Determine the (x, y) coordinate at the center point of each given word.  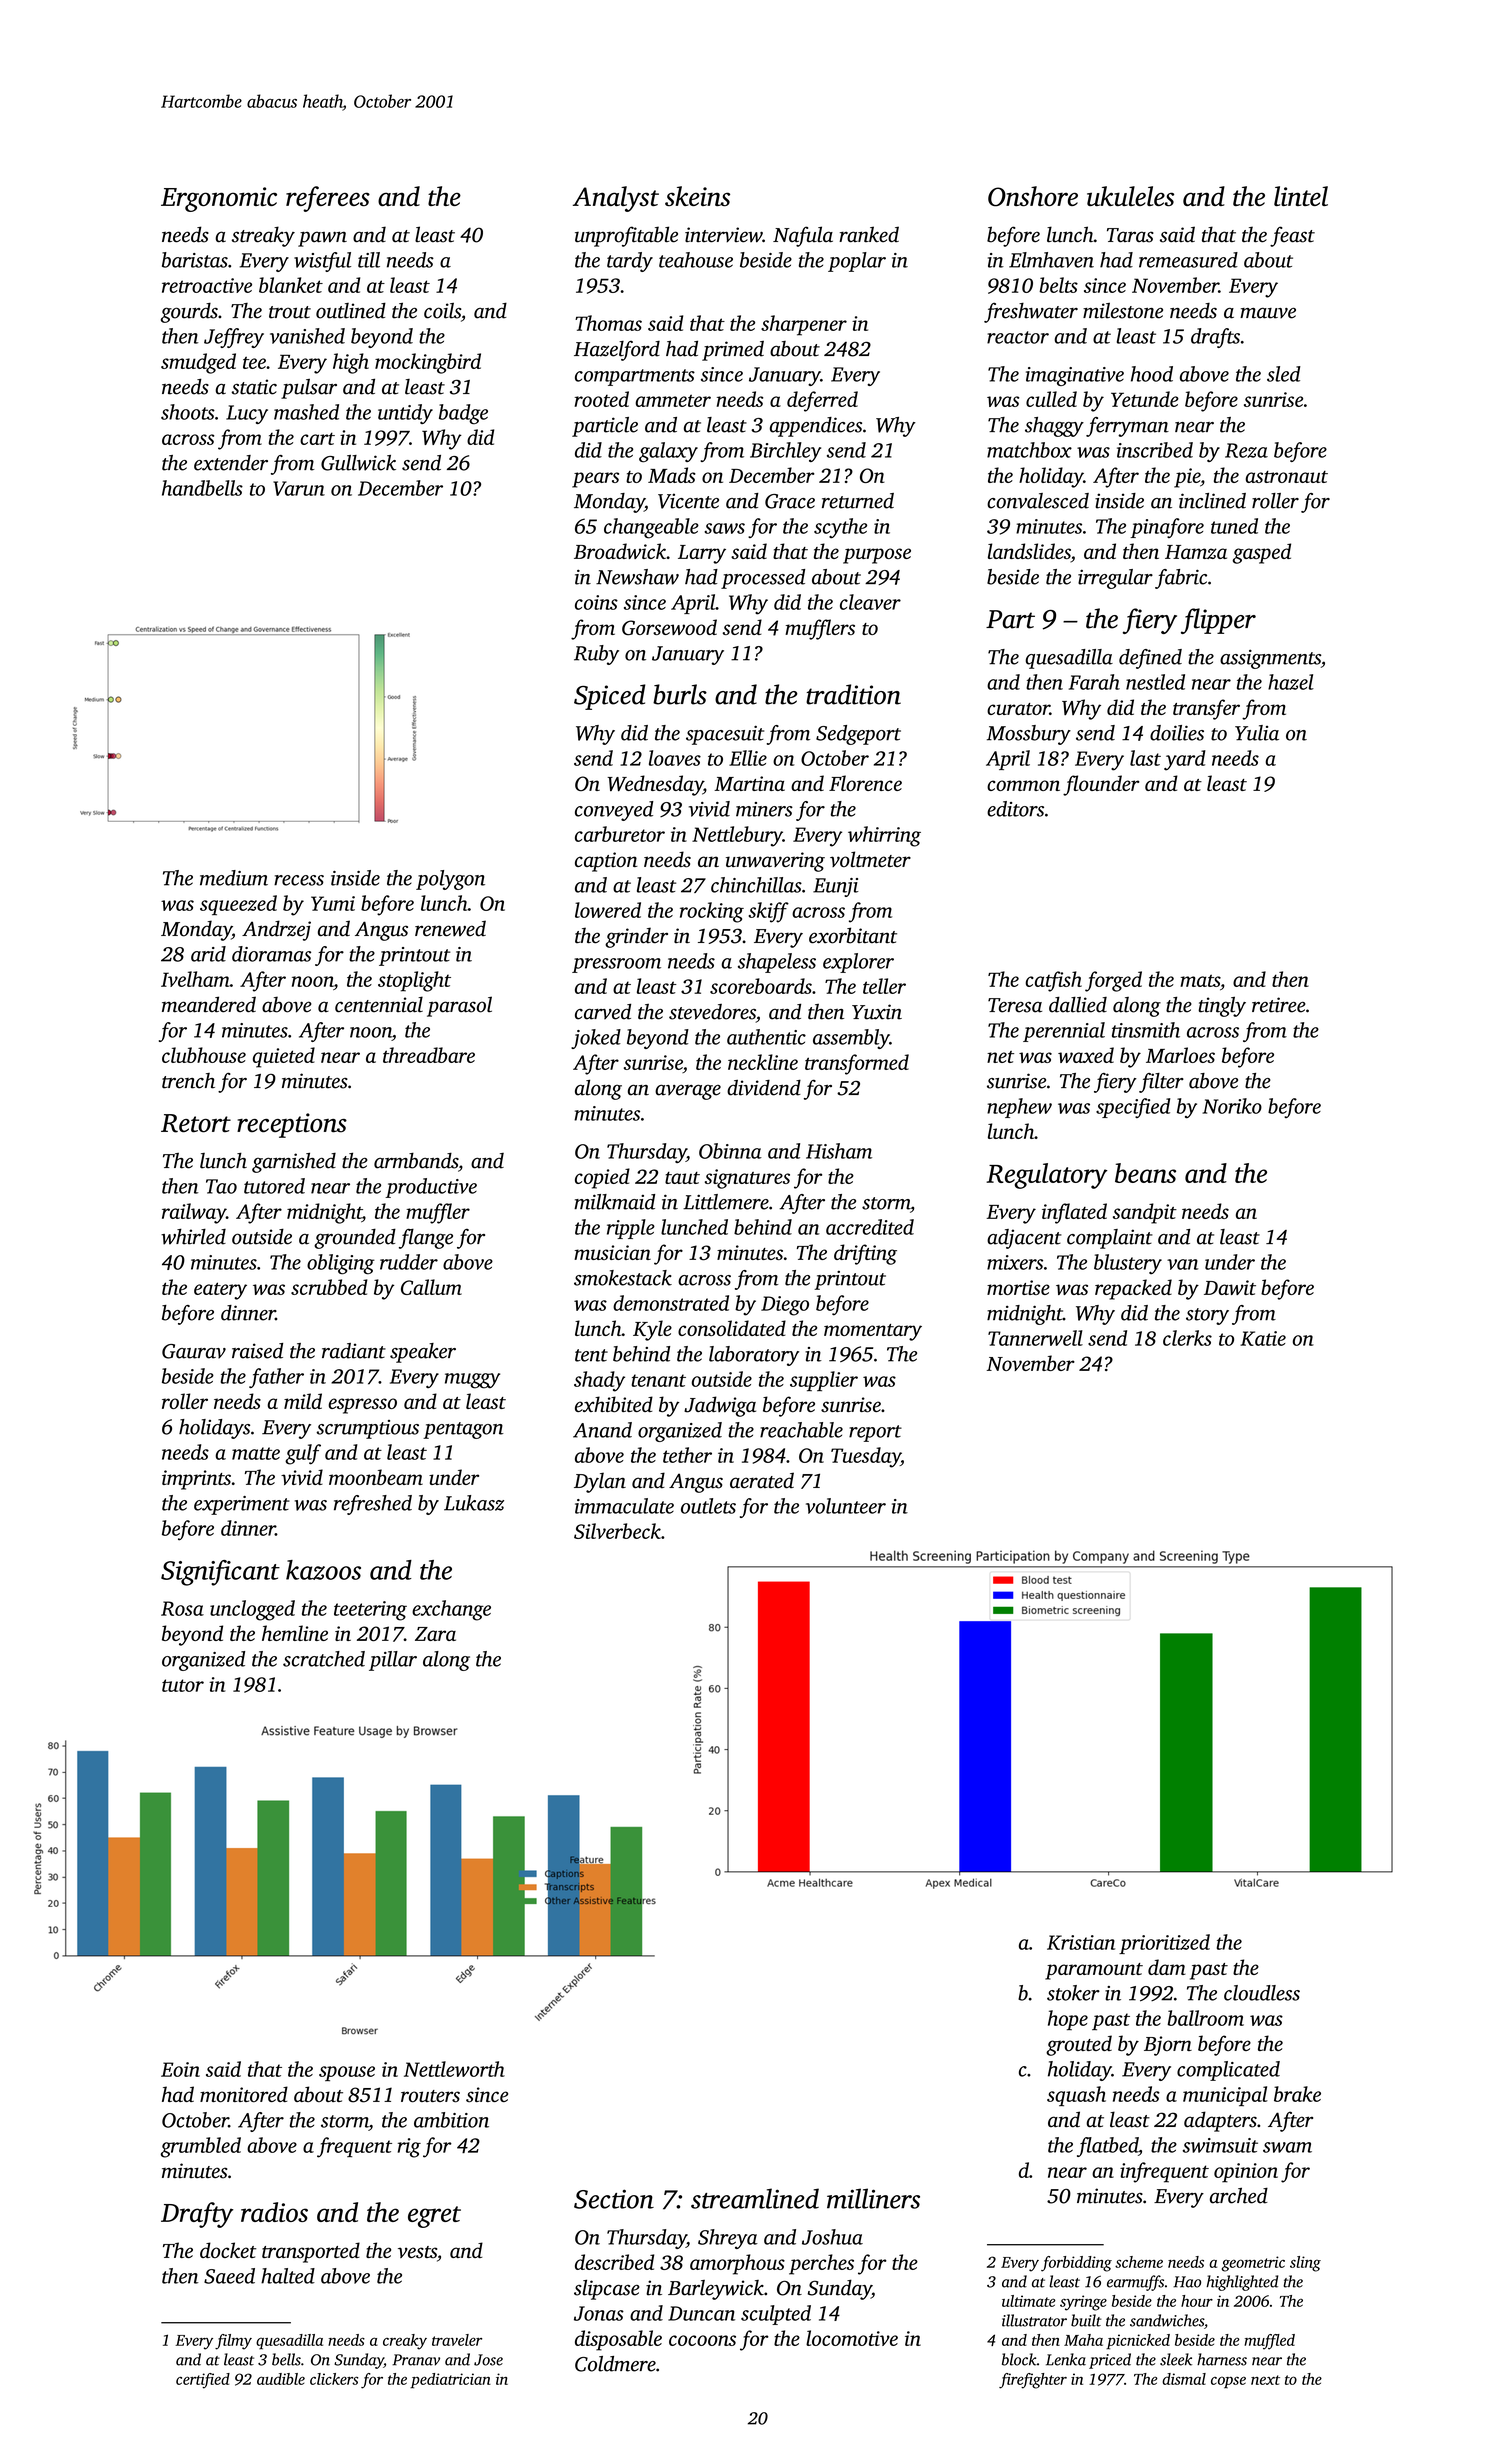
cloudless (1262, 1993)
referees (328, 199)
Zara (435, 1634)
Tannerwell (1035, 1338)
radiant (354, 1351)
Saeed (229, 2276)
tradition (853, 694)
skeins (697, 196)
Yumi (333, 903)
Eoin (180, 2069)
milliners (873, 2198)
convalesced (1038, 501)
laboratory (754, 1356)
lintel (1301, 196)
